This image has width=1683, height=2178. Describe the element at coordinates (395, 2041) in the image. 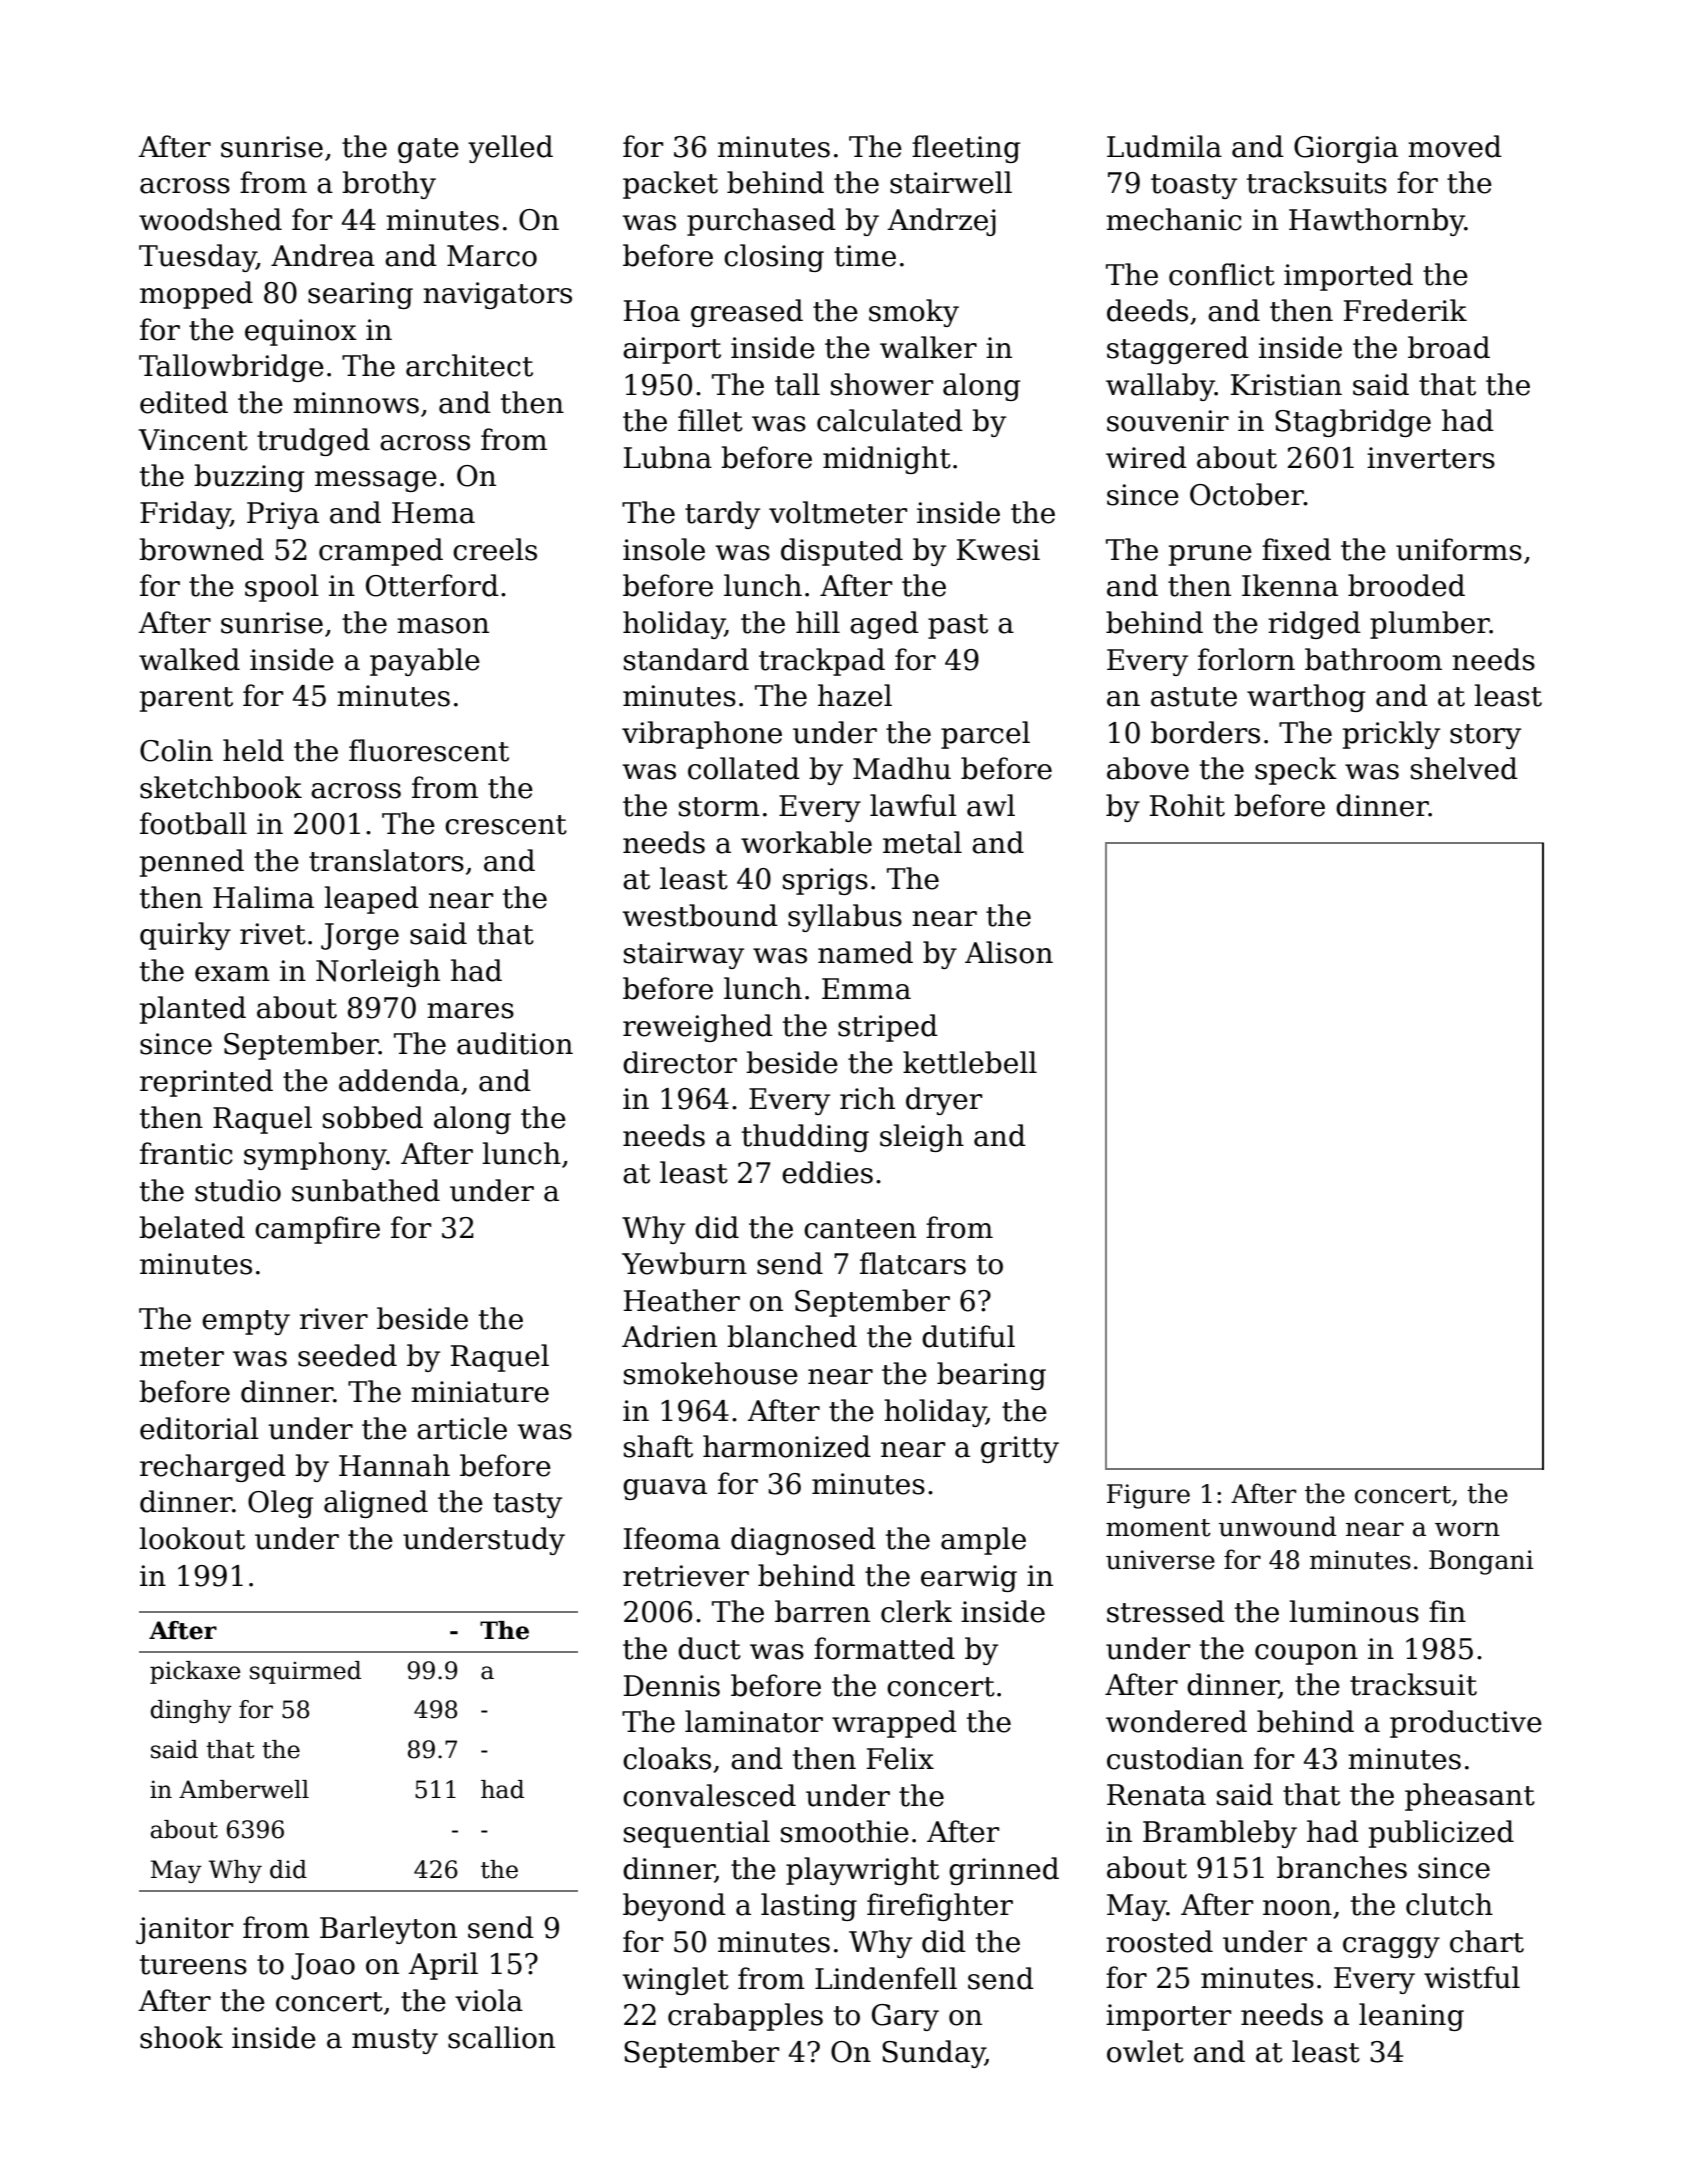

I see `musty` at that location.
